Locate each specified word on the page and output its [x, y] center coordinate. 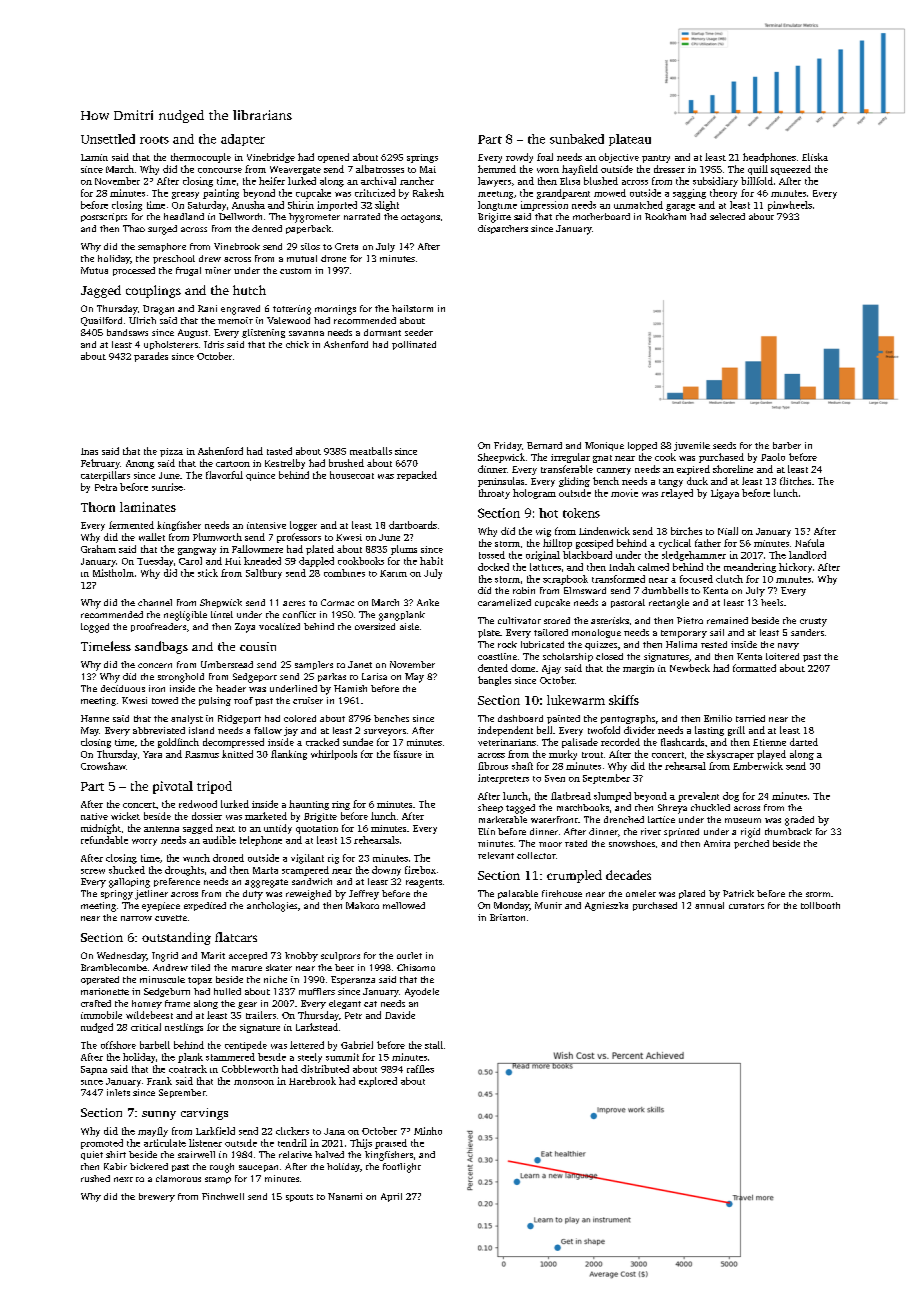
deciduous [123, 688]
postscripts [104, 217]
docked [493, 567]
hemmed [497, 169]
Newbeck [690, 668]
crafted [96, 1003]
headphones [769, 158]
